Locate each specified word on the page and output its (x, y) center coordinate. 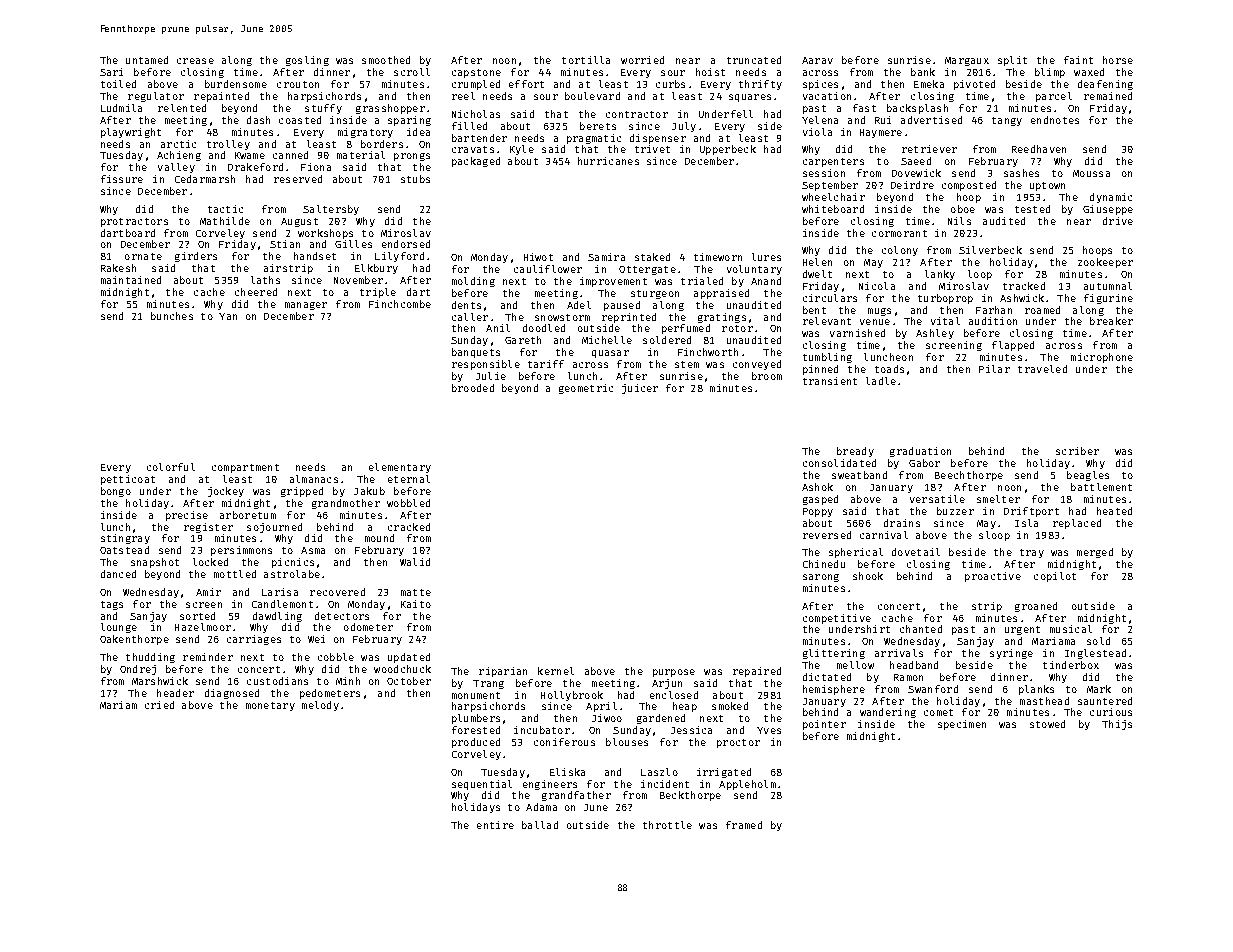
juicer (640, 389)
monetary (270, 706)
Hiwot (538, 257)
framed (744, 825)
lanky (940, 275)
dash (258, 120)
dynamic (1111, 198)
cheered (256, 292)
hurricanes (608, 161)
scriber (1077, 451)
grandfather (576, 796)
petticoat (128, 480)
